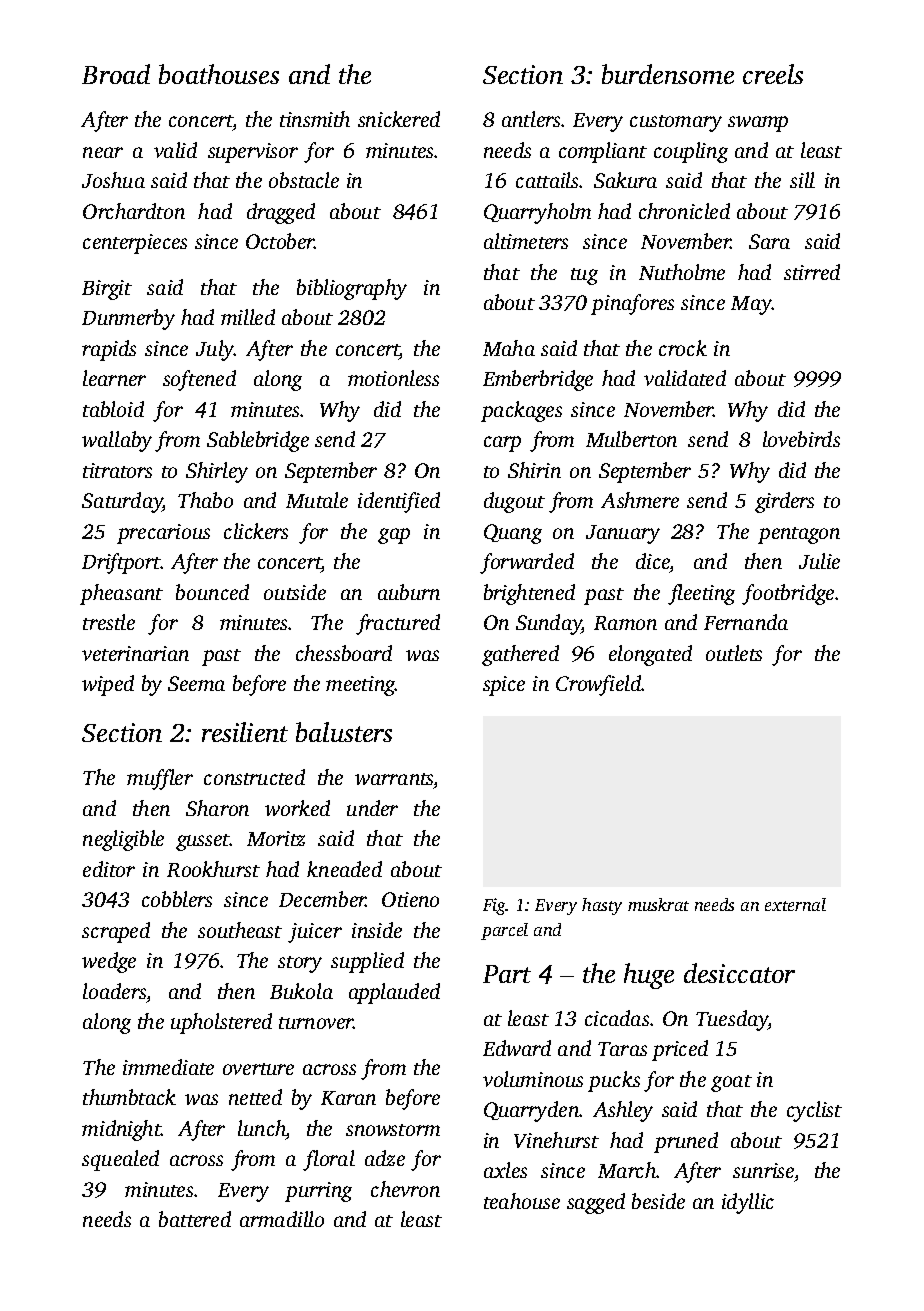  Describe the element at coordinates (123, 840) in the screenshot. I see `negligible` at that location.
